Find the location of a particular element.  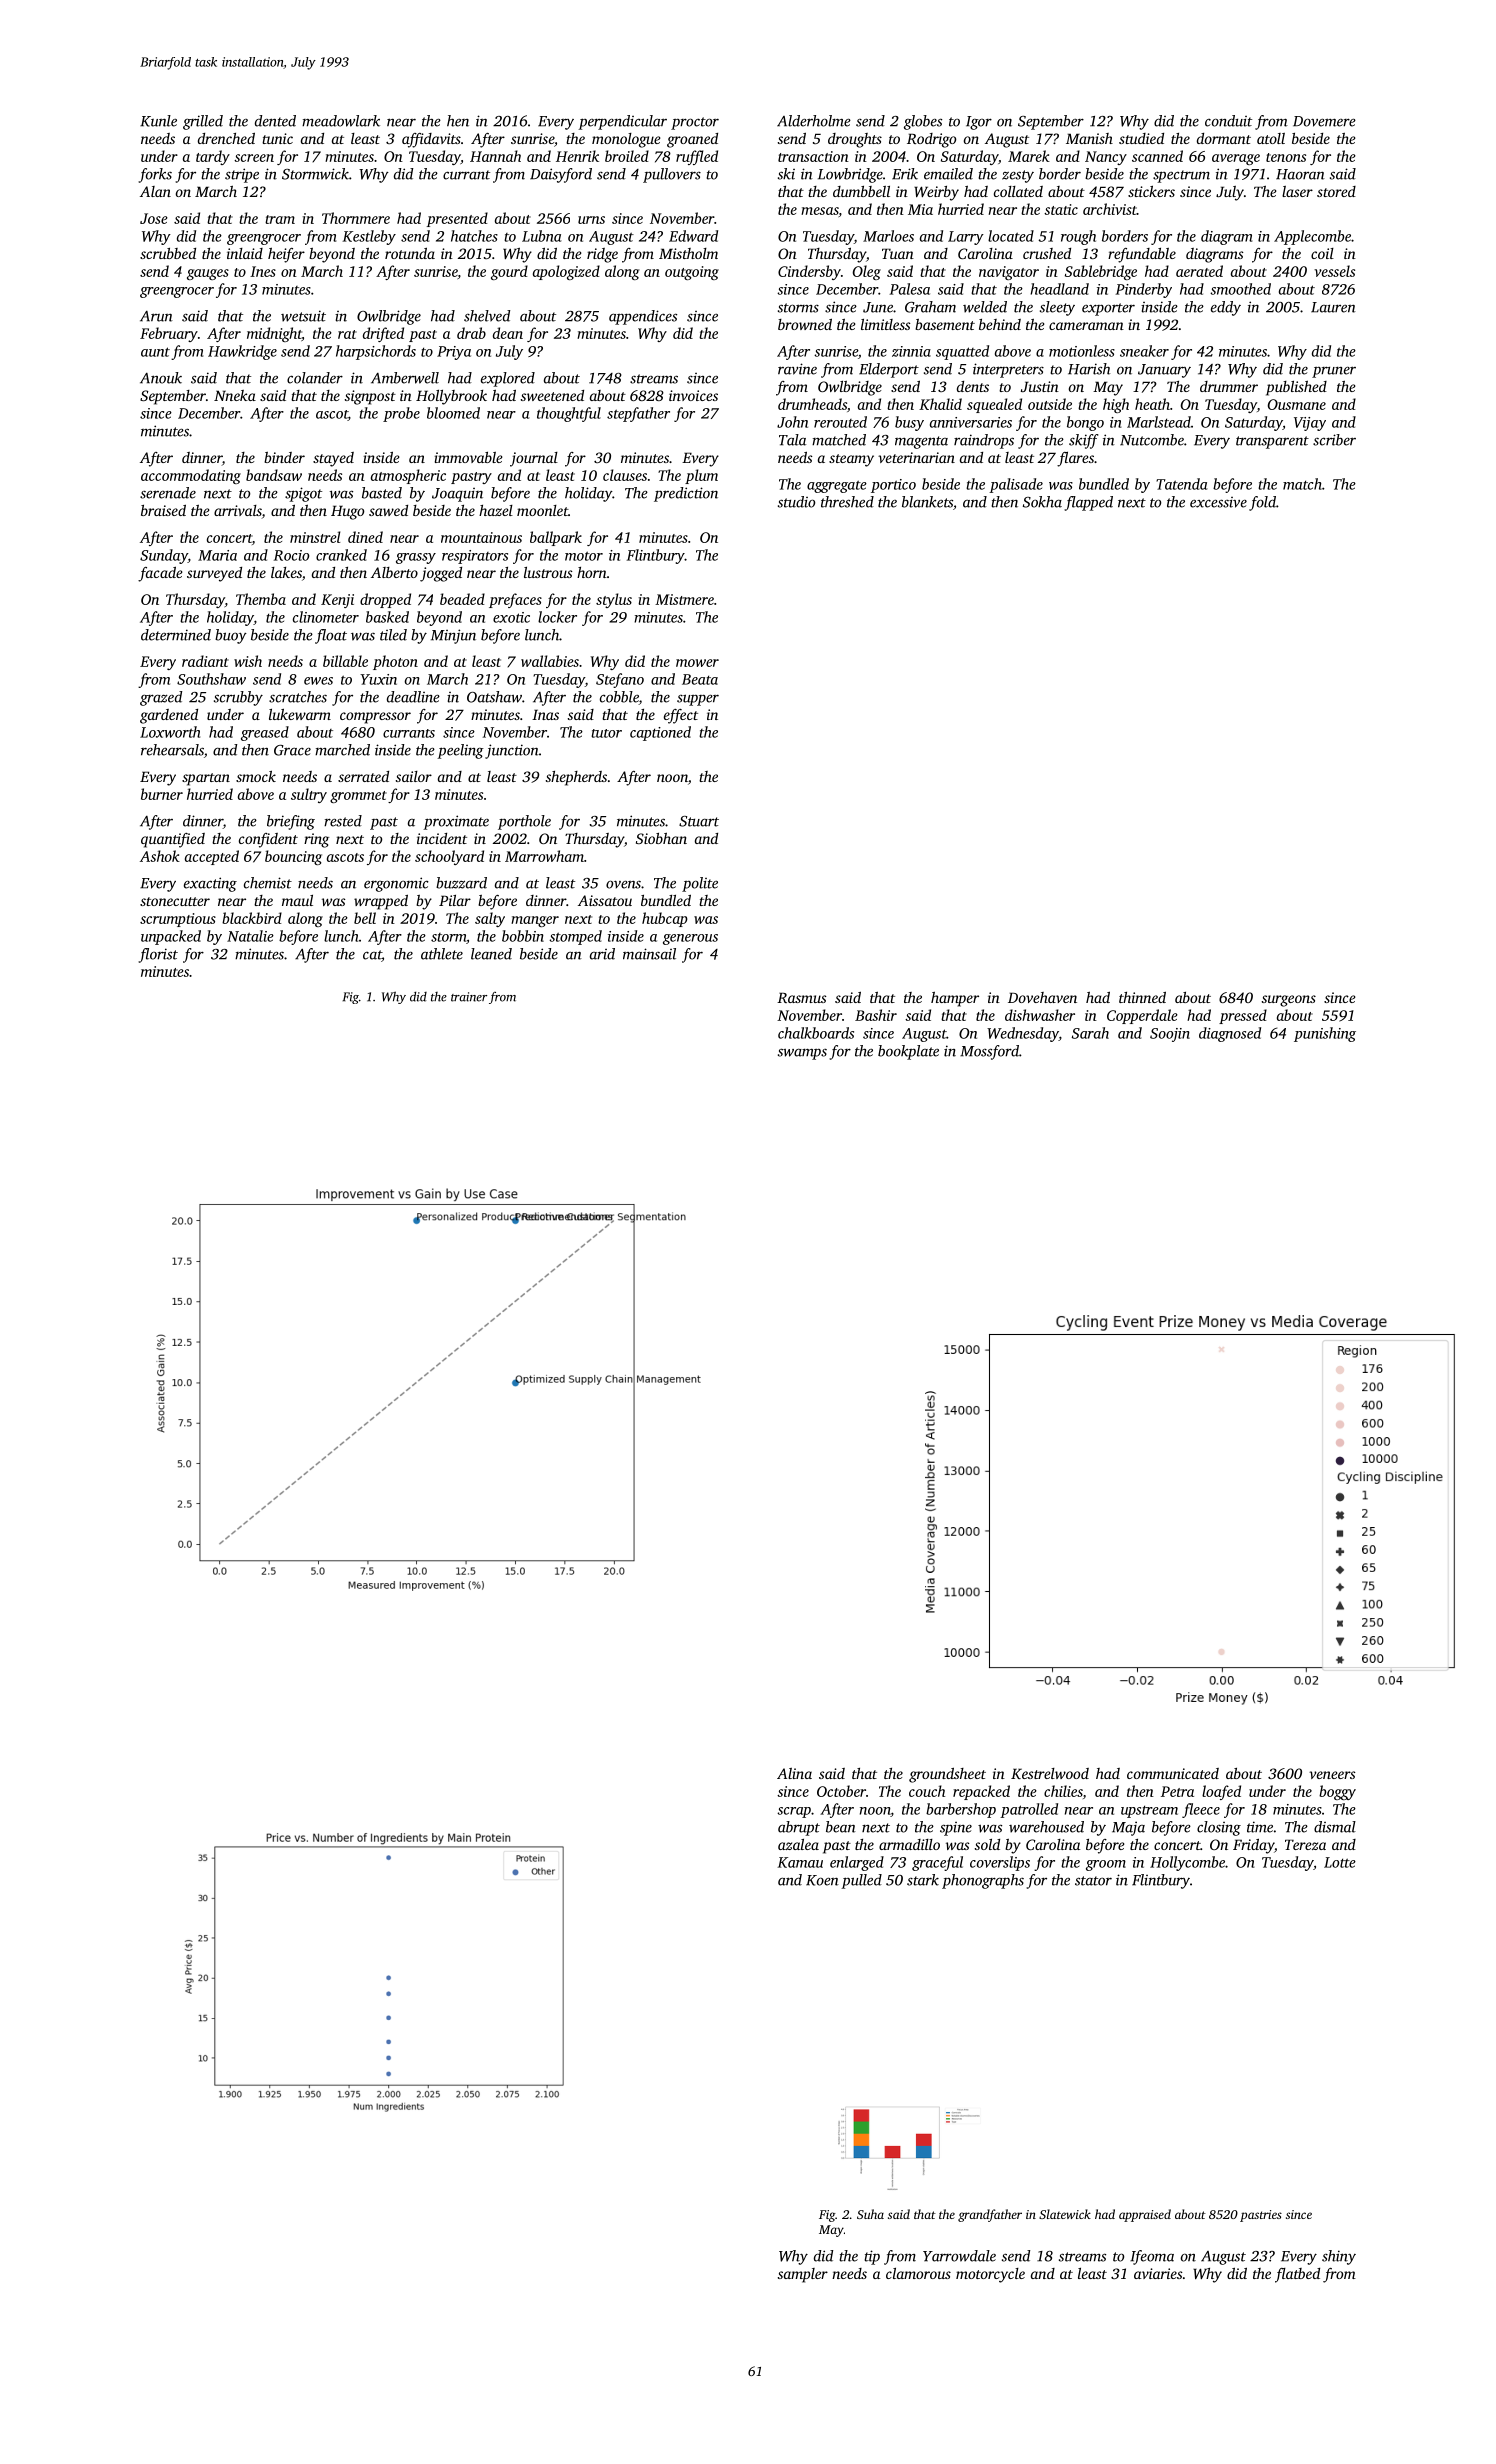

gardened is located at coordinates (169, 716).
